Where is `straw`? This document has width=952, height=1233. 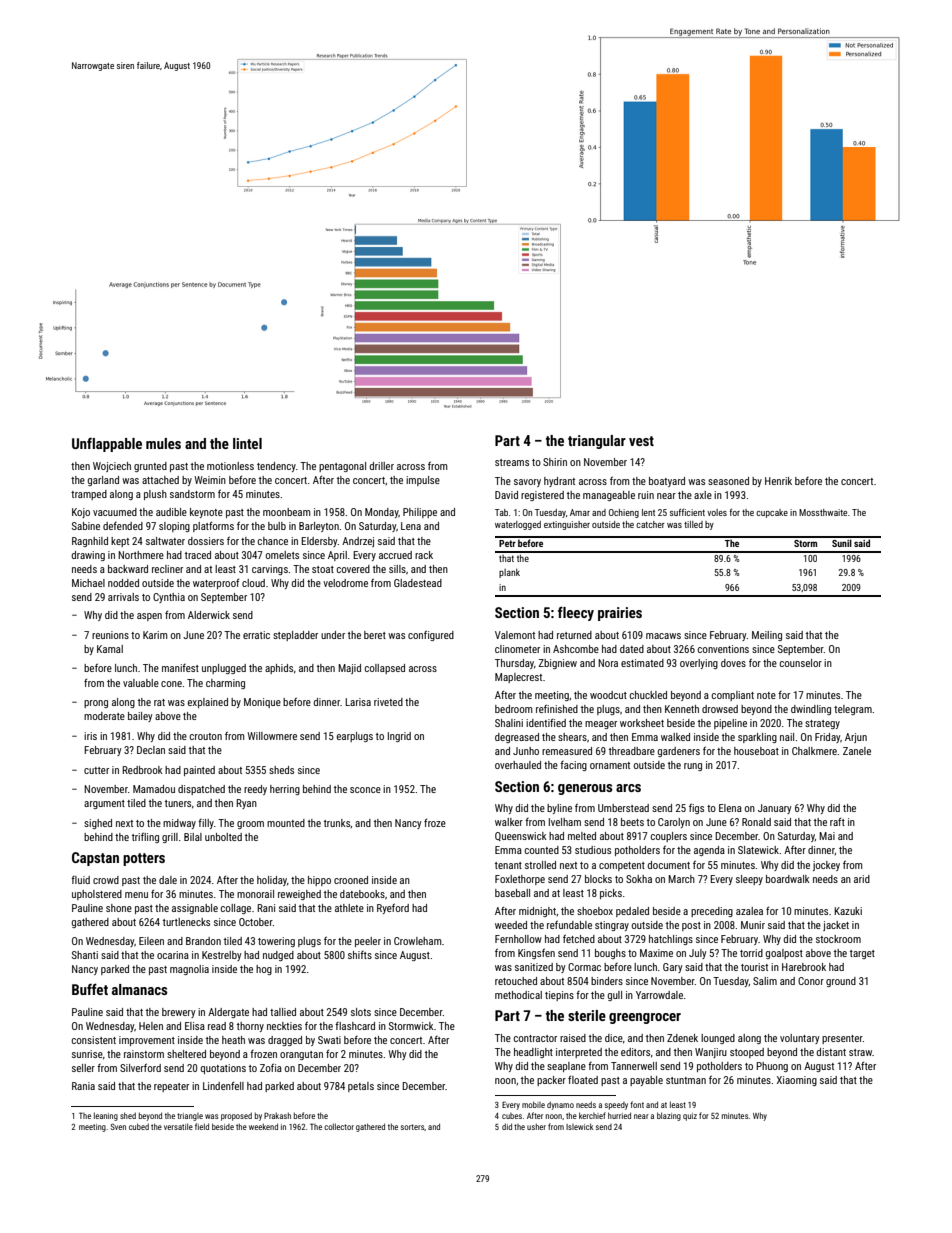 straw is located at coordinates (860, 1052).
